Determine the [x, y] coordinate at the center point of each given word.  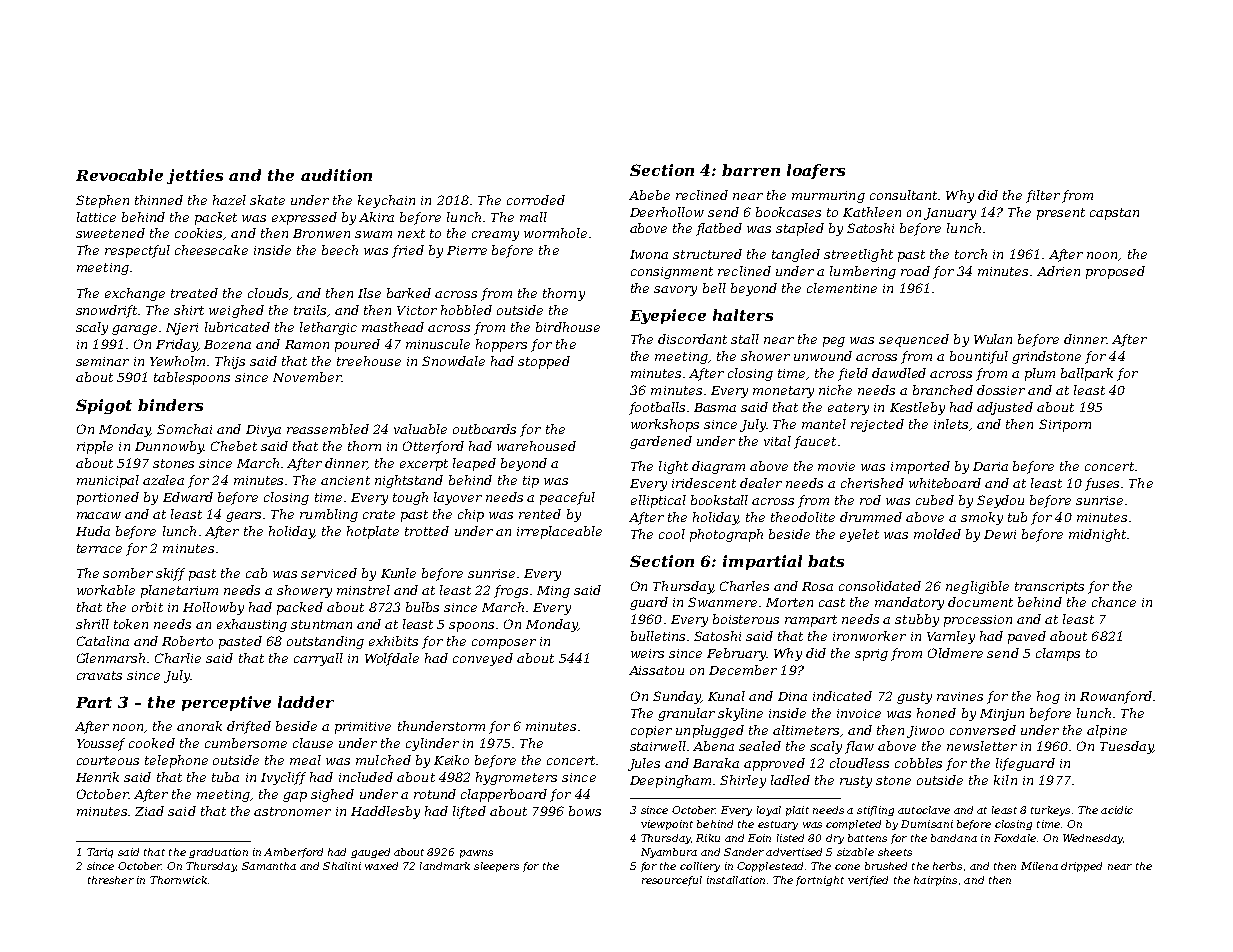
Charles [744, 586]
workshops [665, 425]
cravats [99, 675]
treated [194, 293]
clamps [1058, 654]
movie [836, 466]
